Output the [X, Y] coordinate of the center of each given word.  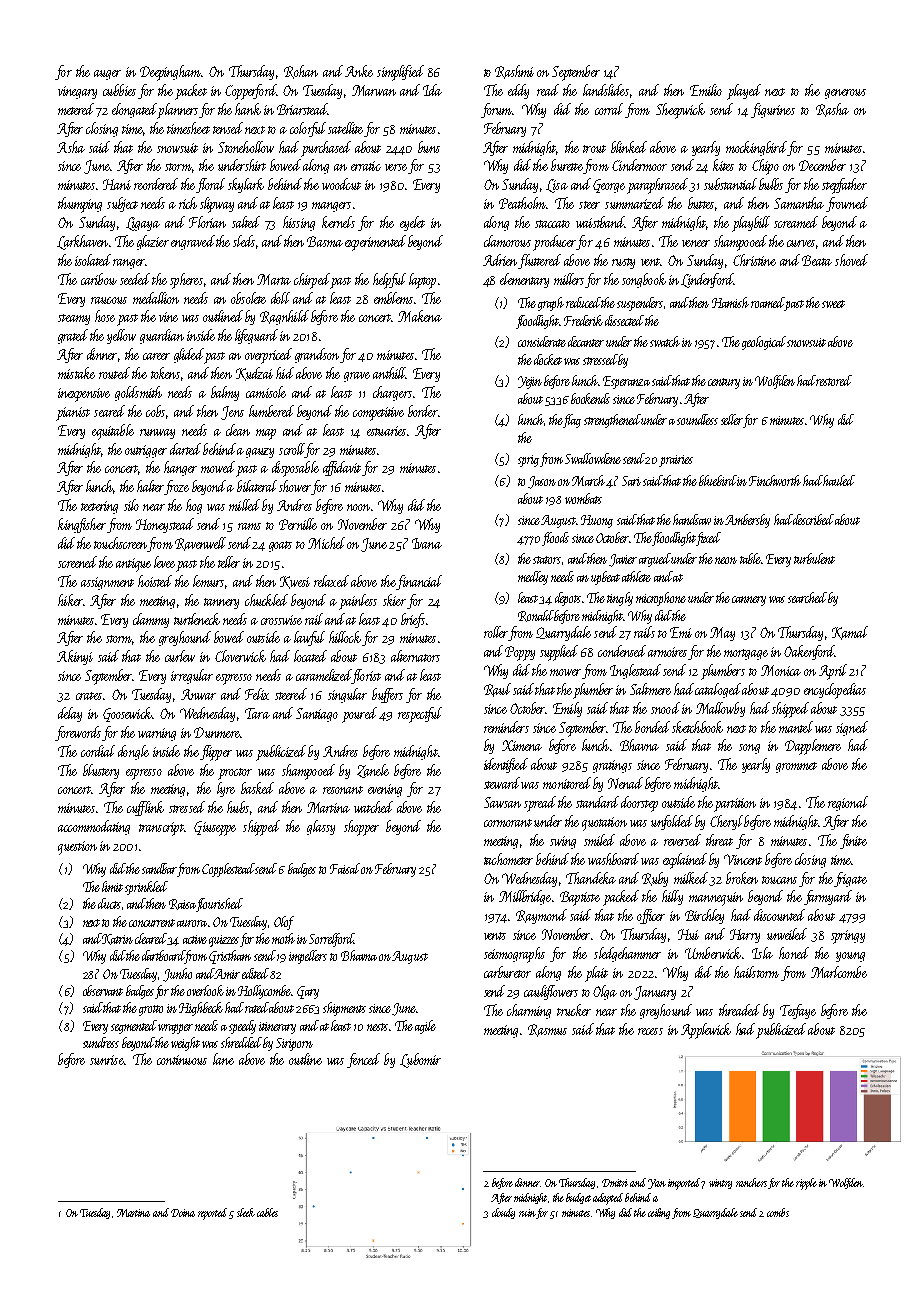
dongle [133, 752]
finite [853, 841]
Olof [284, 923]
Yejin [530, 382]
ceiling [659, 1213]
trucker [574, 1010]
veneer [696, 243]
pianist [73, 414]
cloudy [503, 1213]
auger [107, 75]
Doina [183, 1213]
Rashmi [514, 72]
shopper [361, 828]
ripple [806, 1184]
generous [845, 94]
